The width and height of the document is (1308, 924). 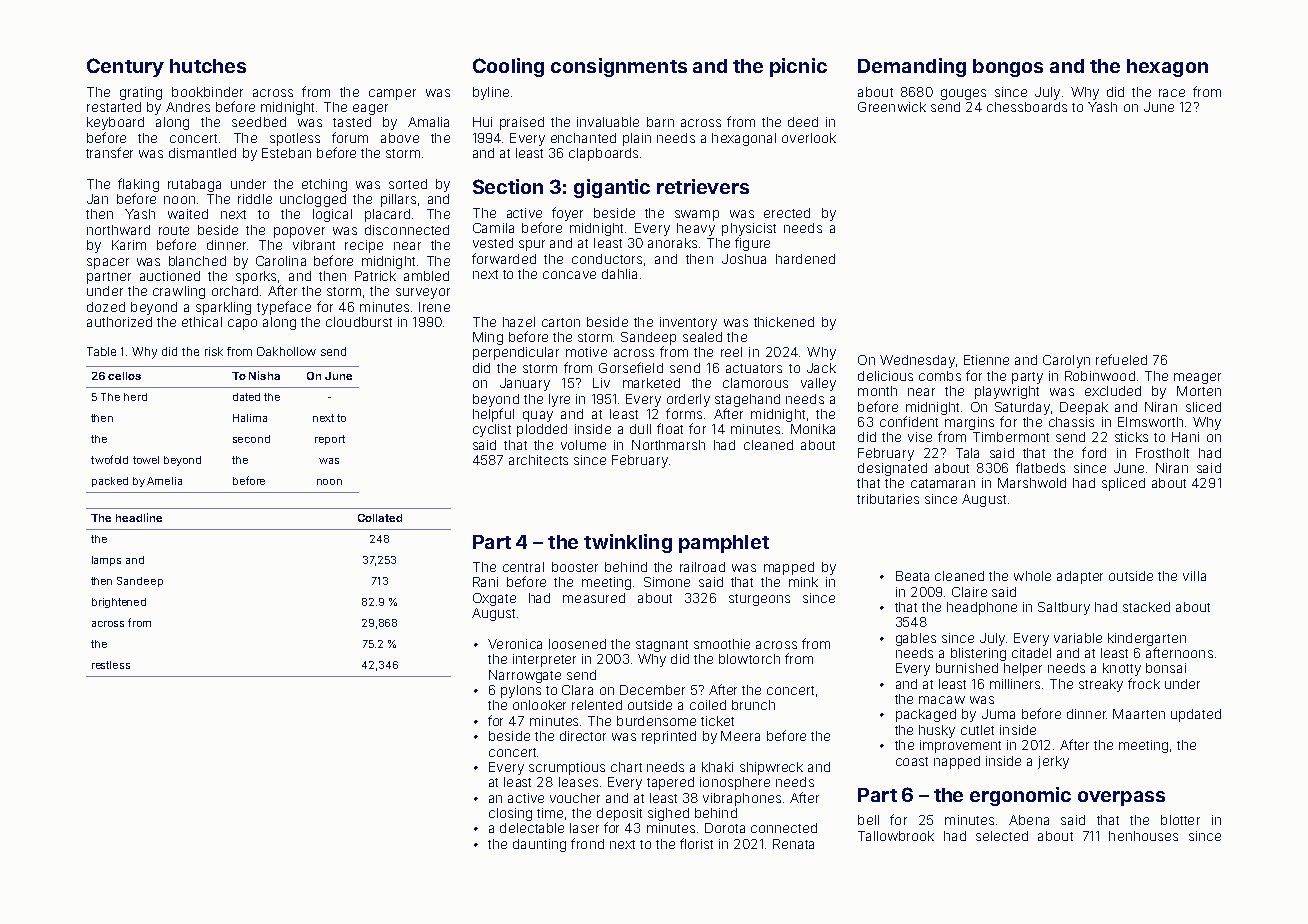 What do you see at coordinates (1023, 669) in the document?
I see `helper` at bounding box center [1023, 669].
